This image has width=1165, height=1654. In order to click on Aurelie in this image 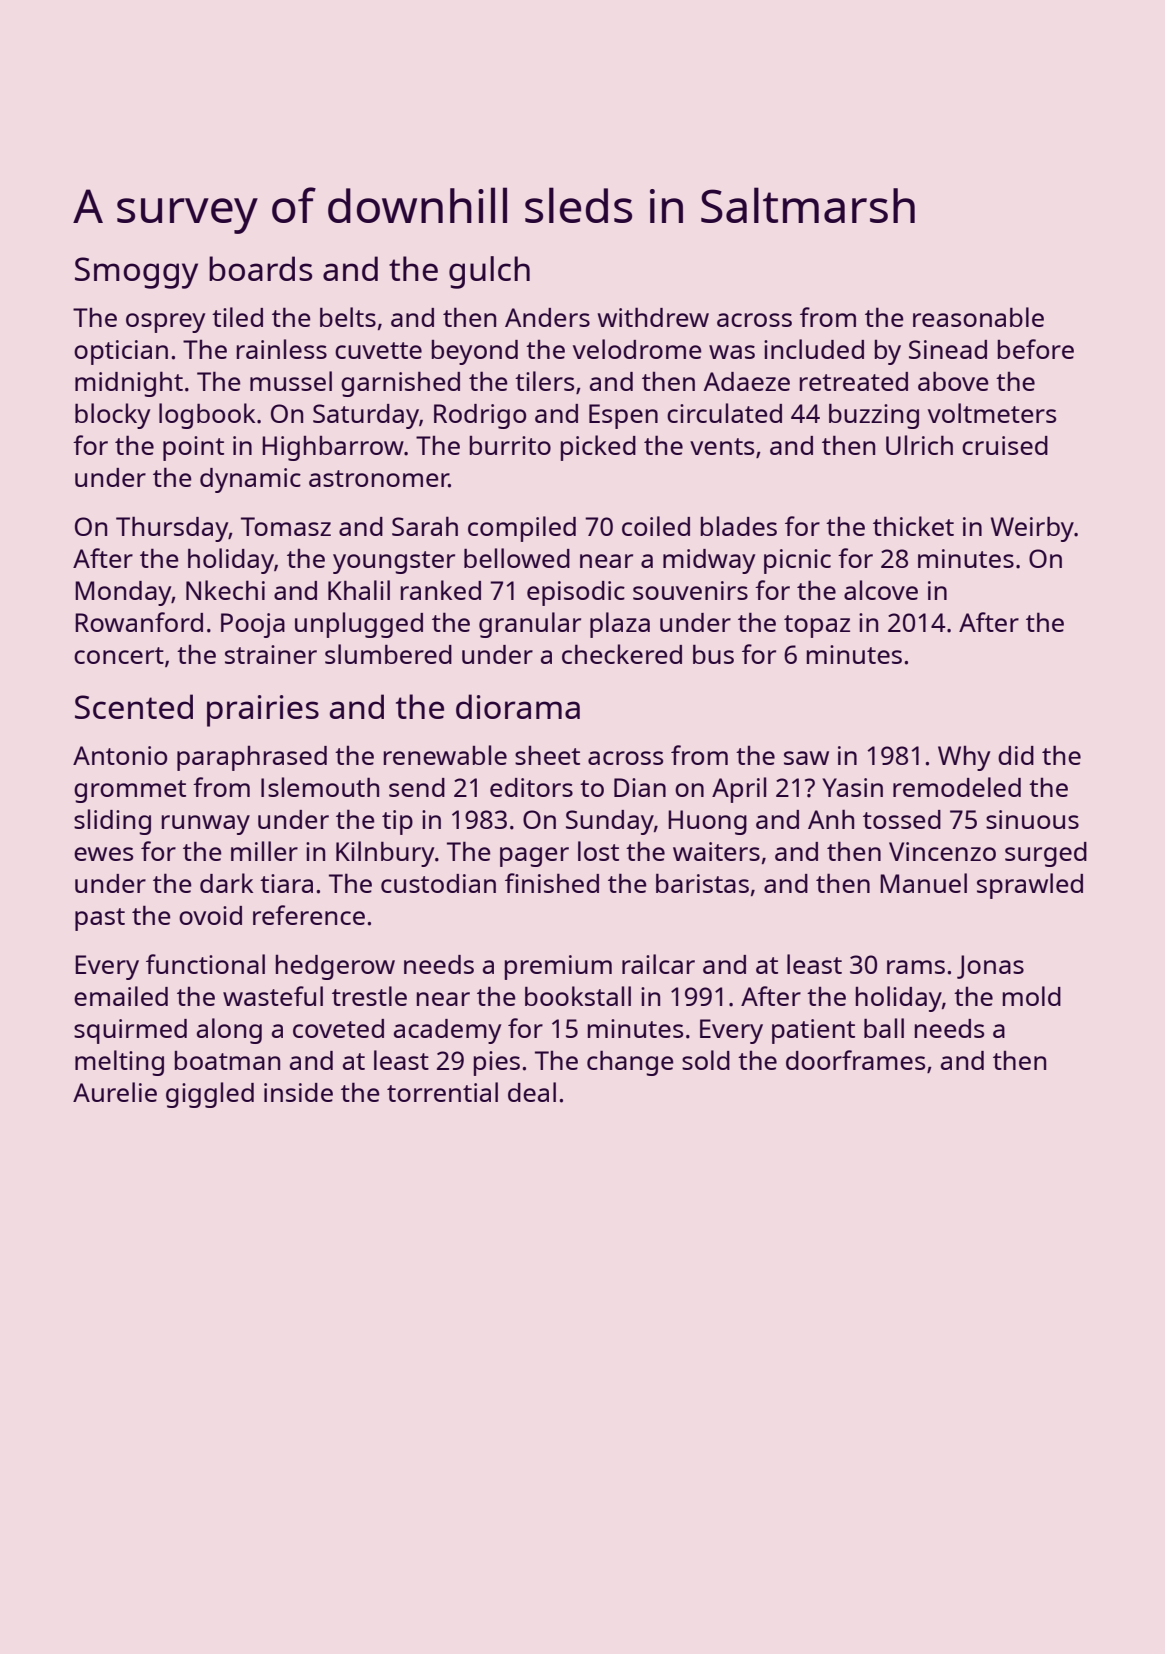, I will do `click(115, 1092)`.
